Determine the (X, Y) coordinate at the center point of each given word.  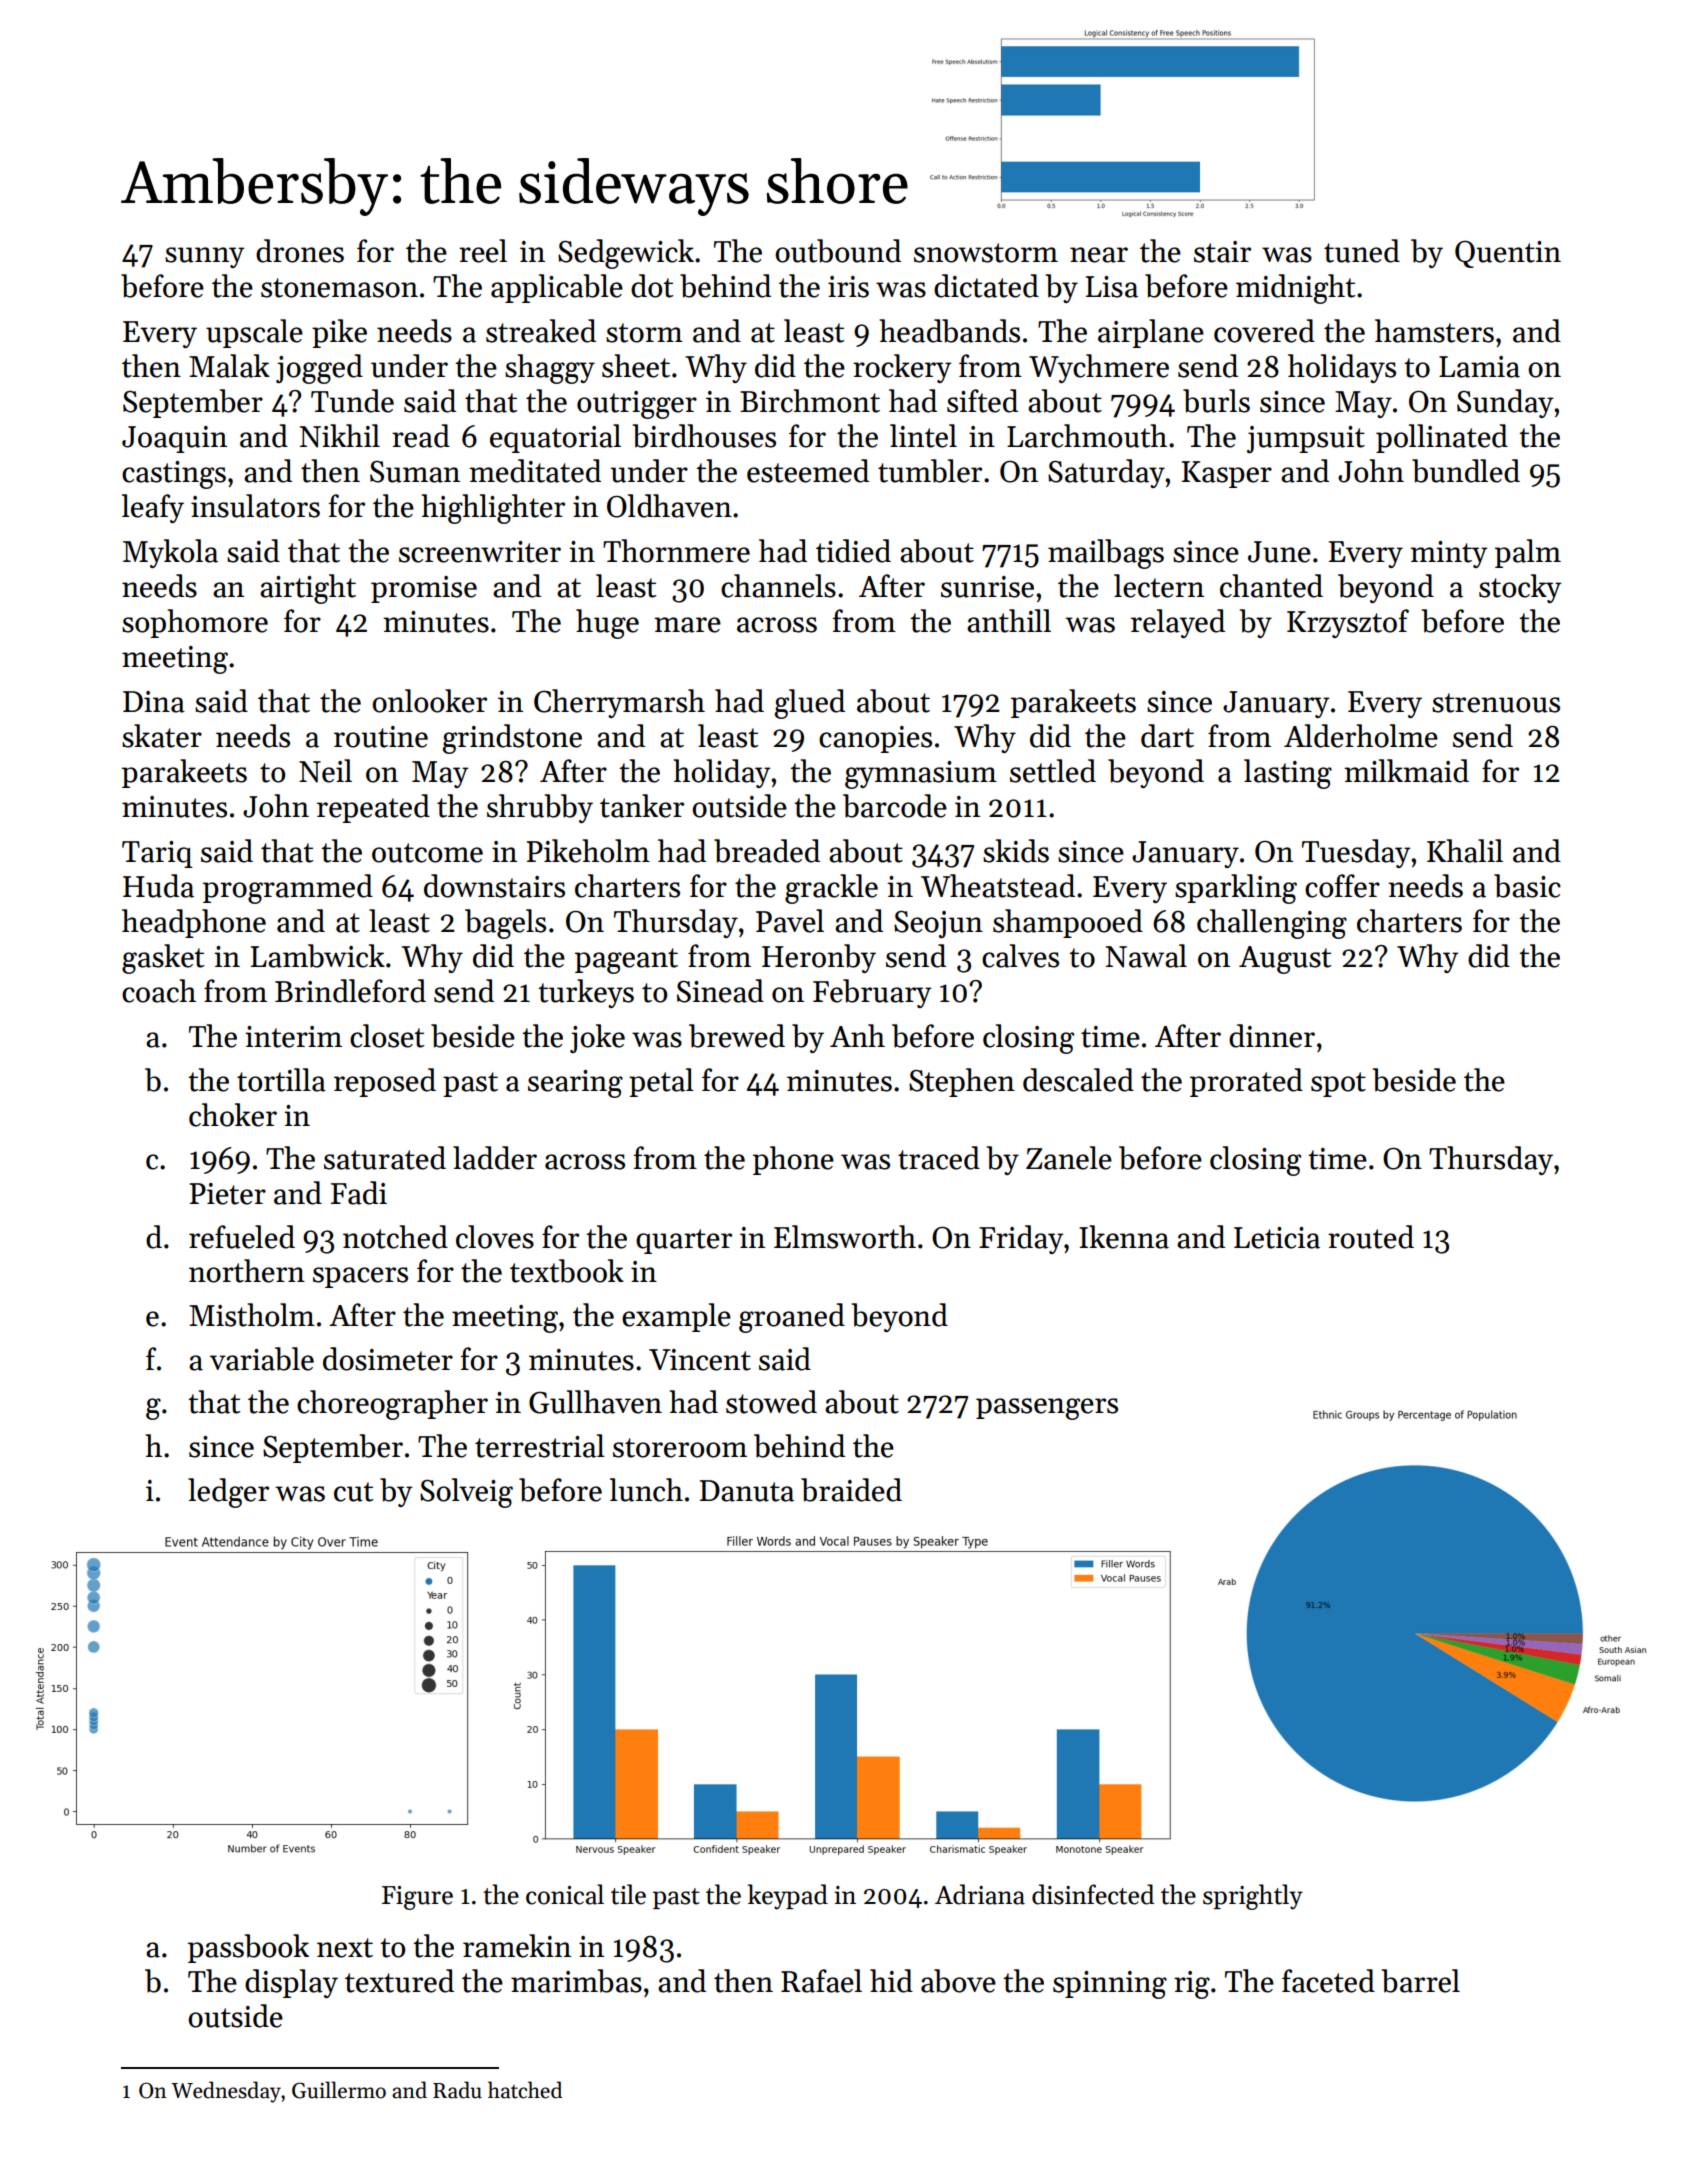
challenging (1272, 924)
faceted (1328, 1981)
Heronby (819, 958)
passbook (248, 1948)
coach (159, 991)
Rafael (821, 1981)
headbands (949, 331)
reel (483, 251)
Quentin (1508, 254)
